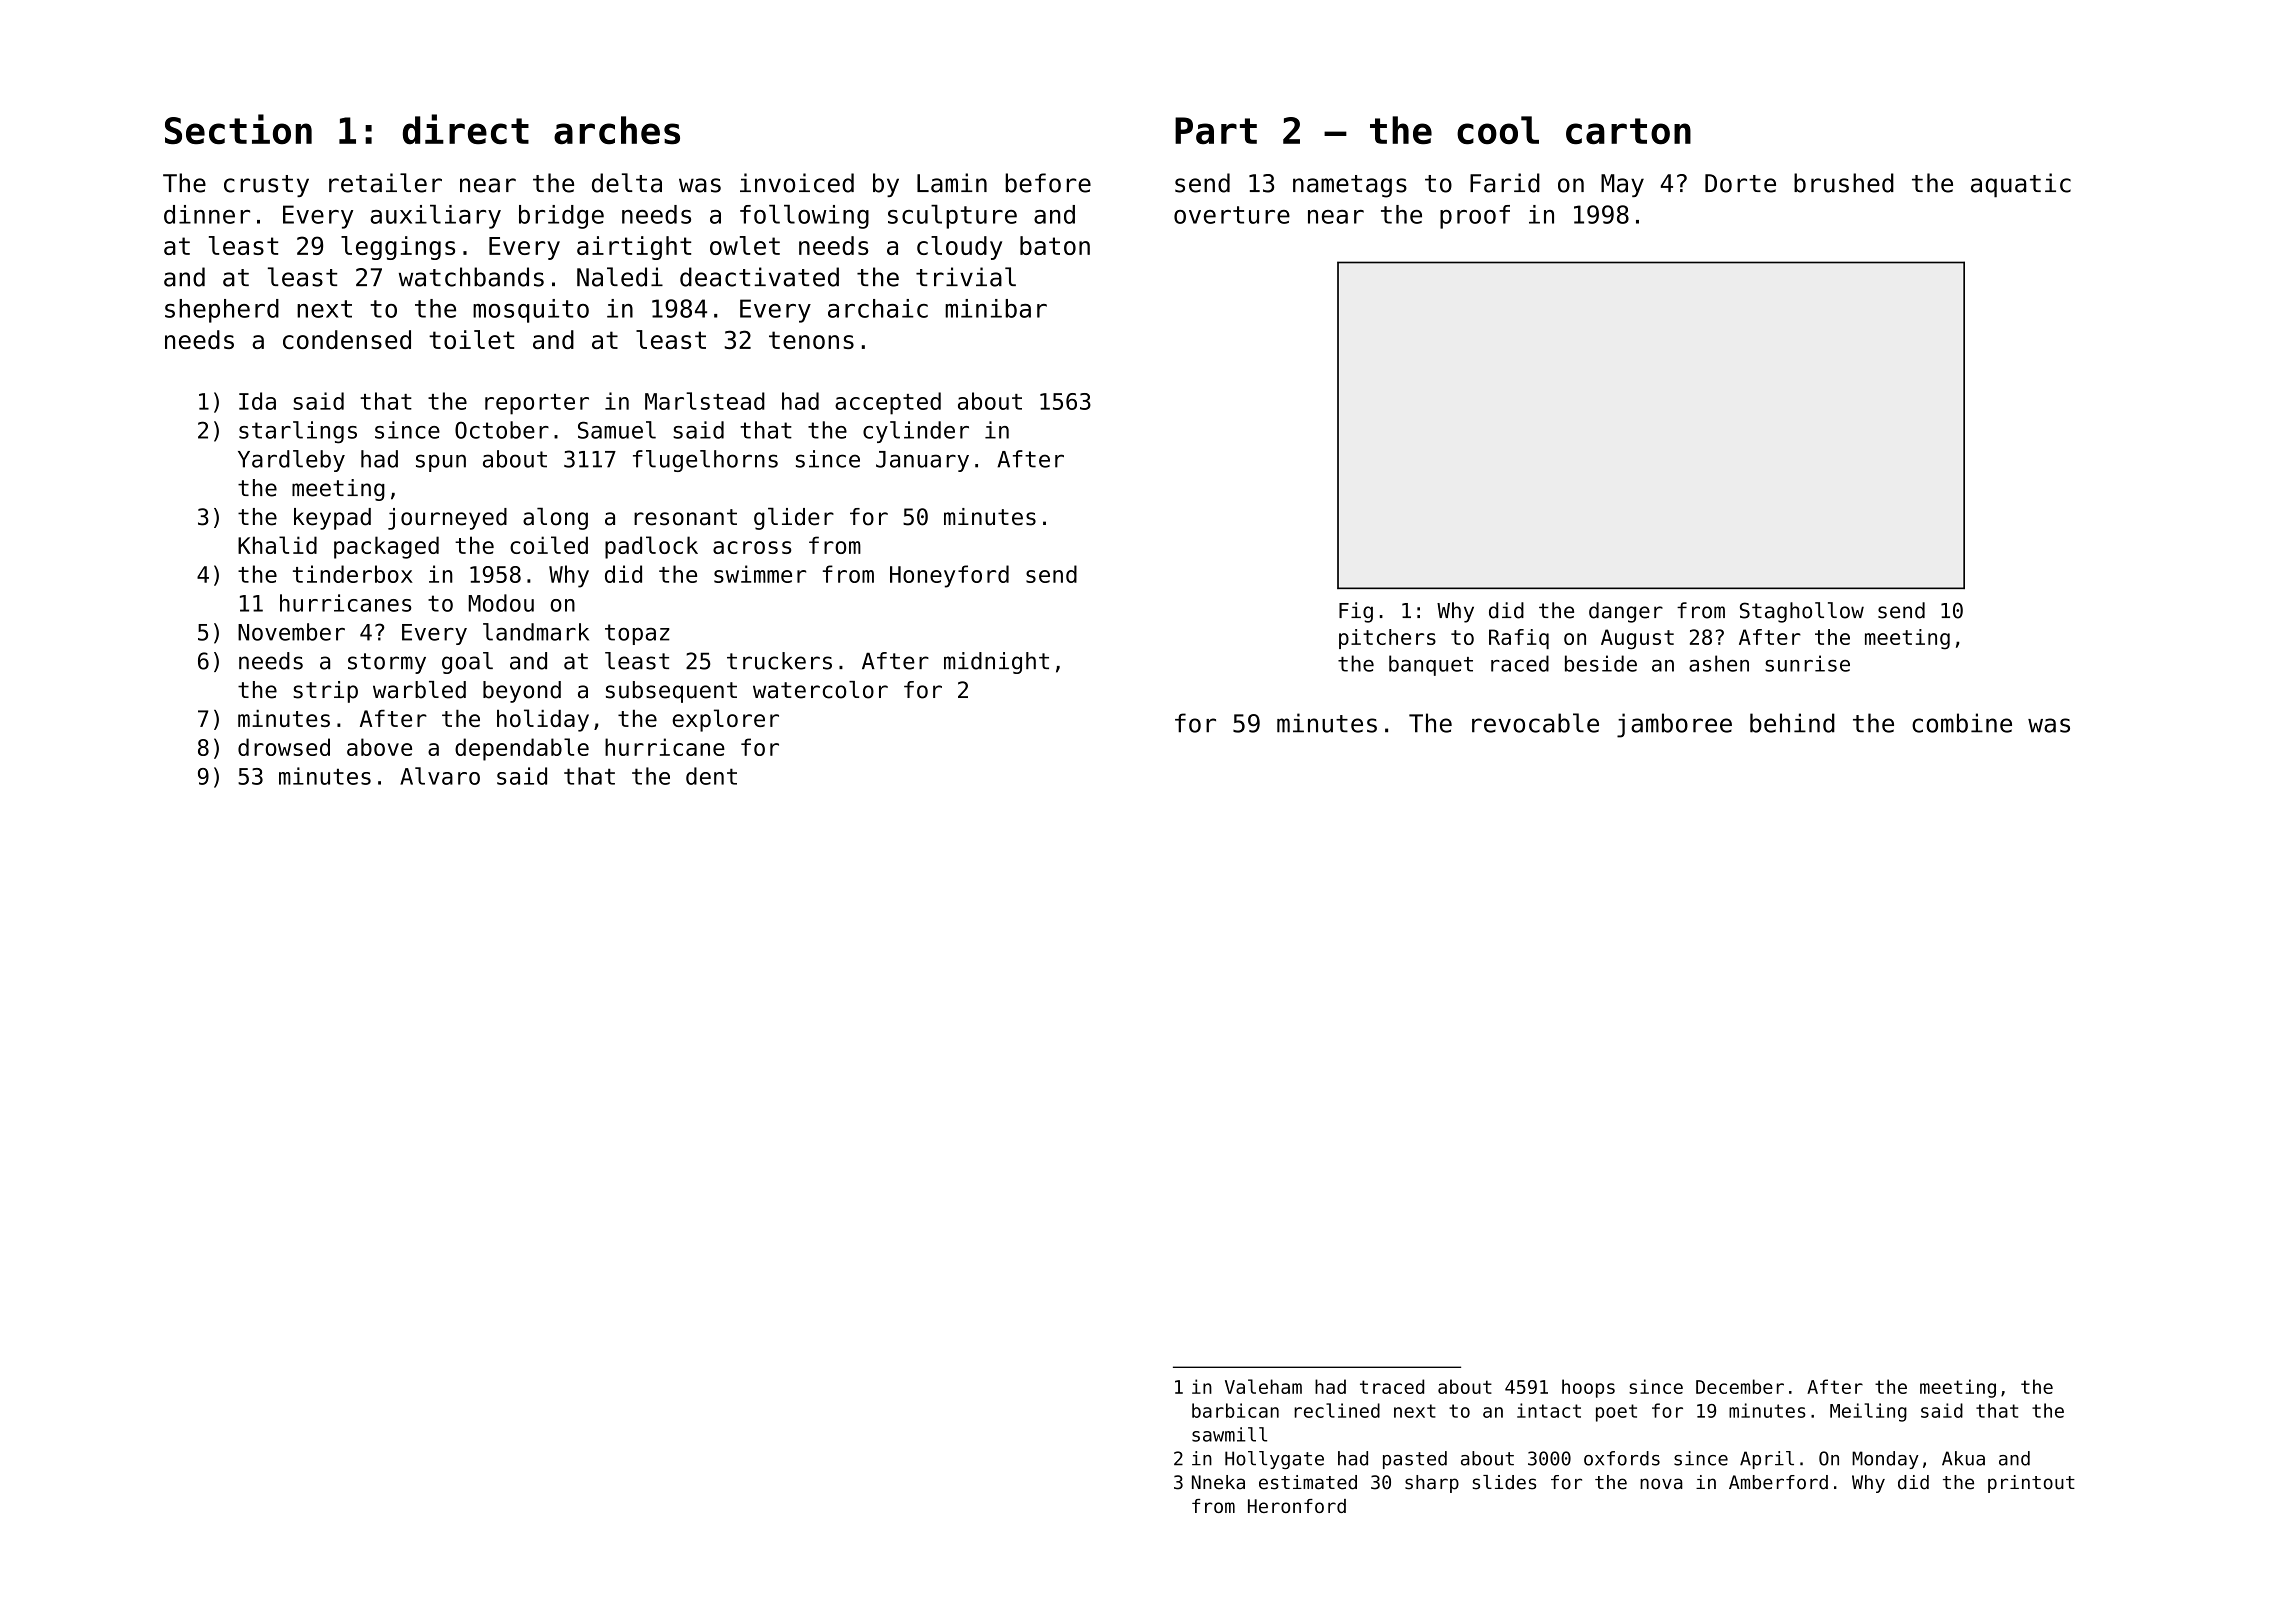 The width and height of the document is (2292, 1620). I want to click on Fig, so click(1356, 612).
